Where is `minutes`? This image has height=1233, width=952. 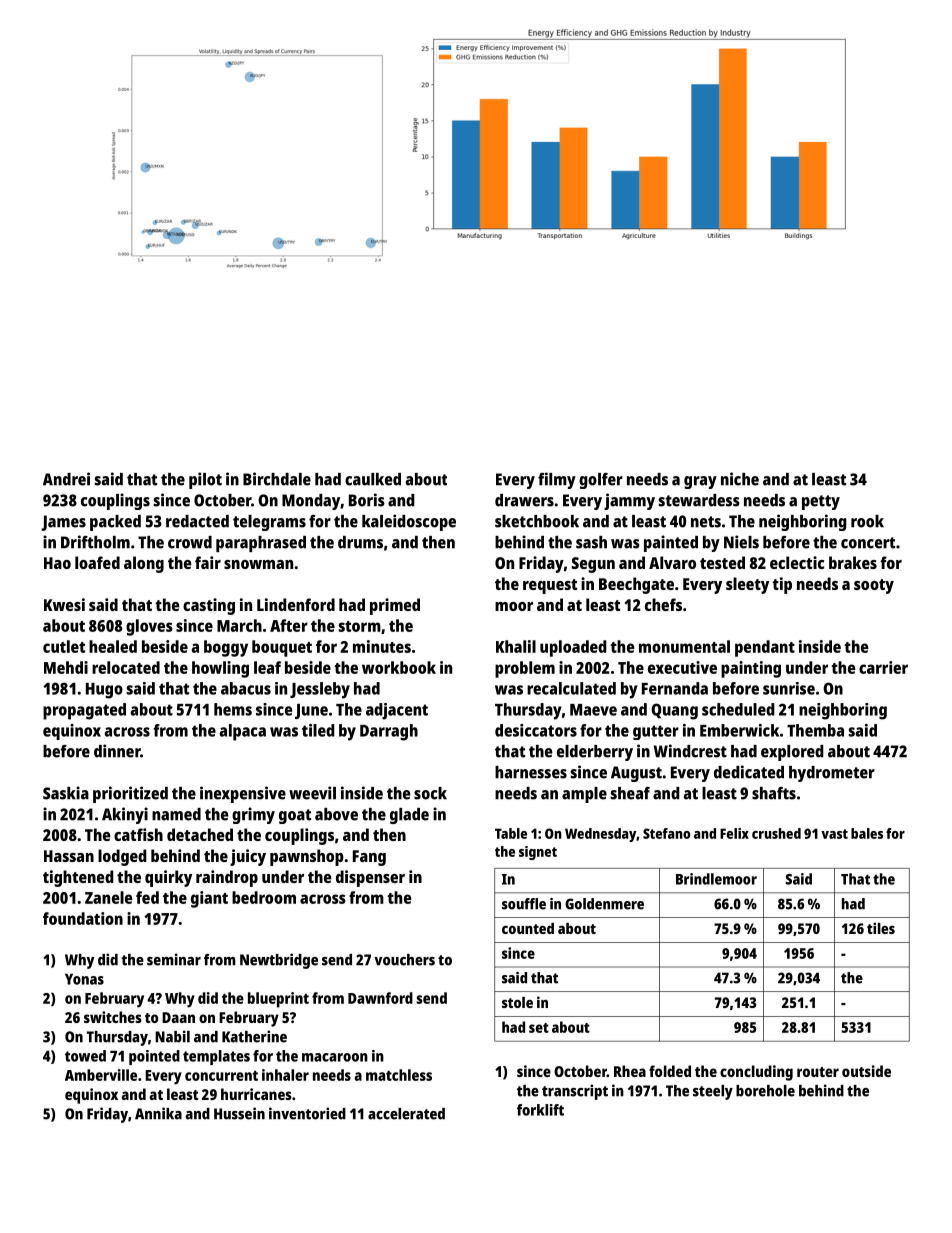
minutes is located at coordinates (382, 646).
